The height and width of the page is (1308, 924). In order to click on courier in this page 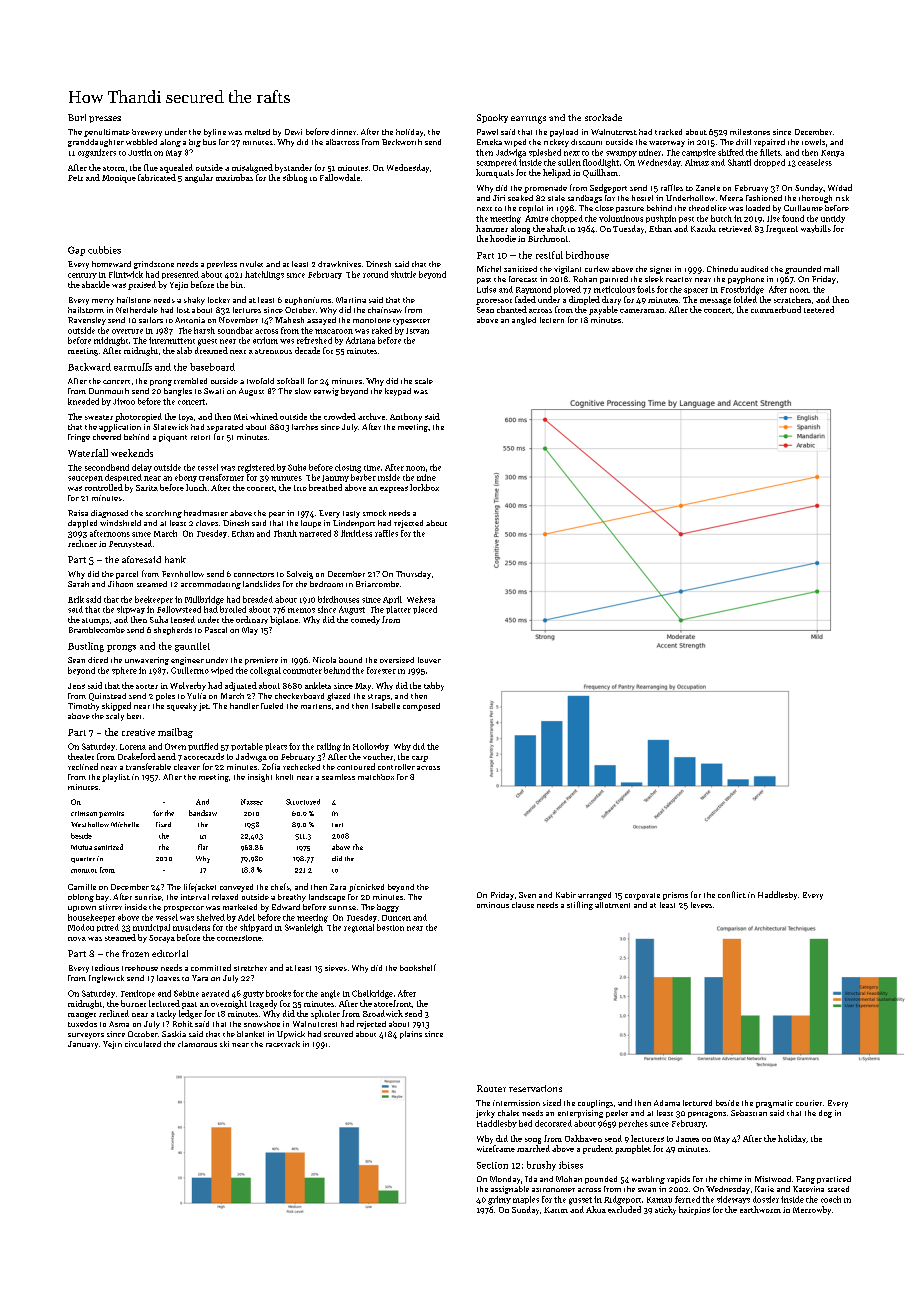, I will do `click(809, 1103)`.
